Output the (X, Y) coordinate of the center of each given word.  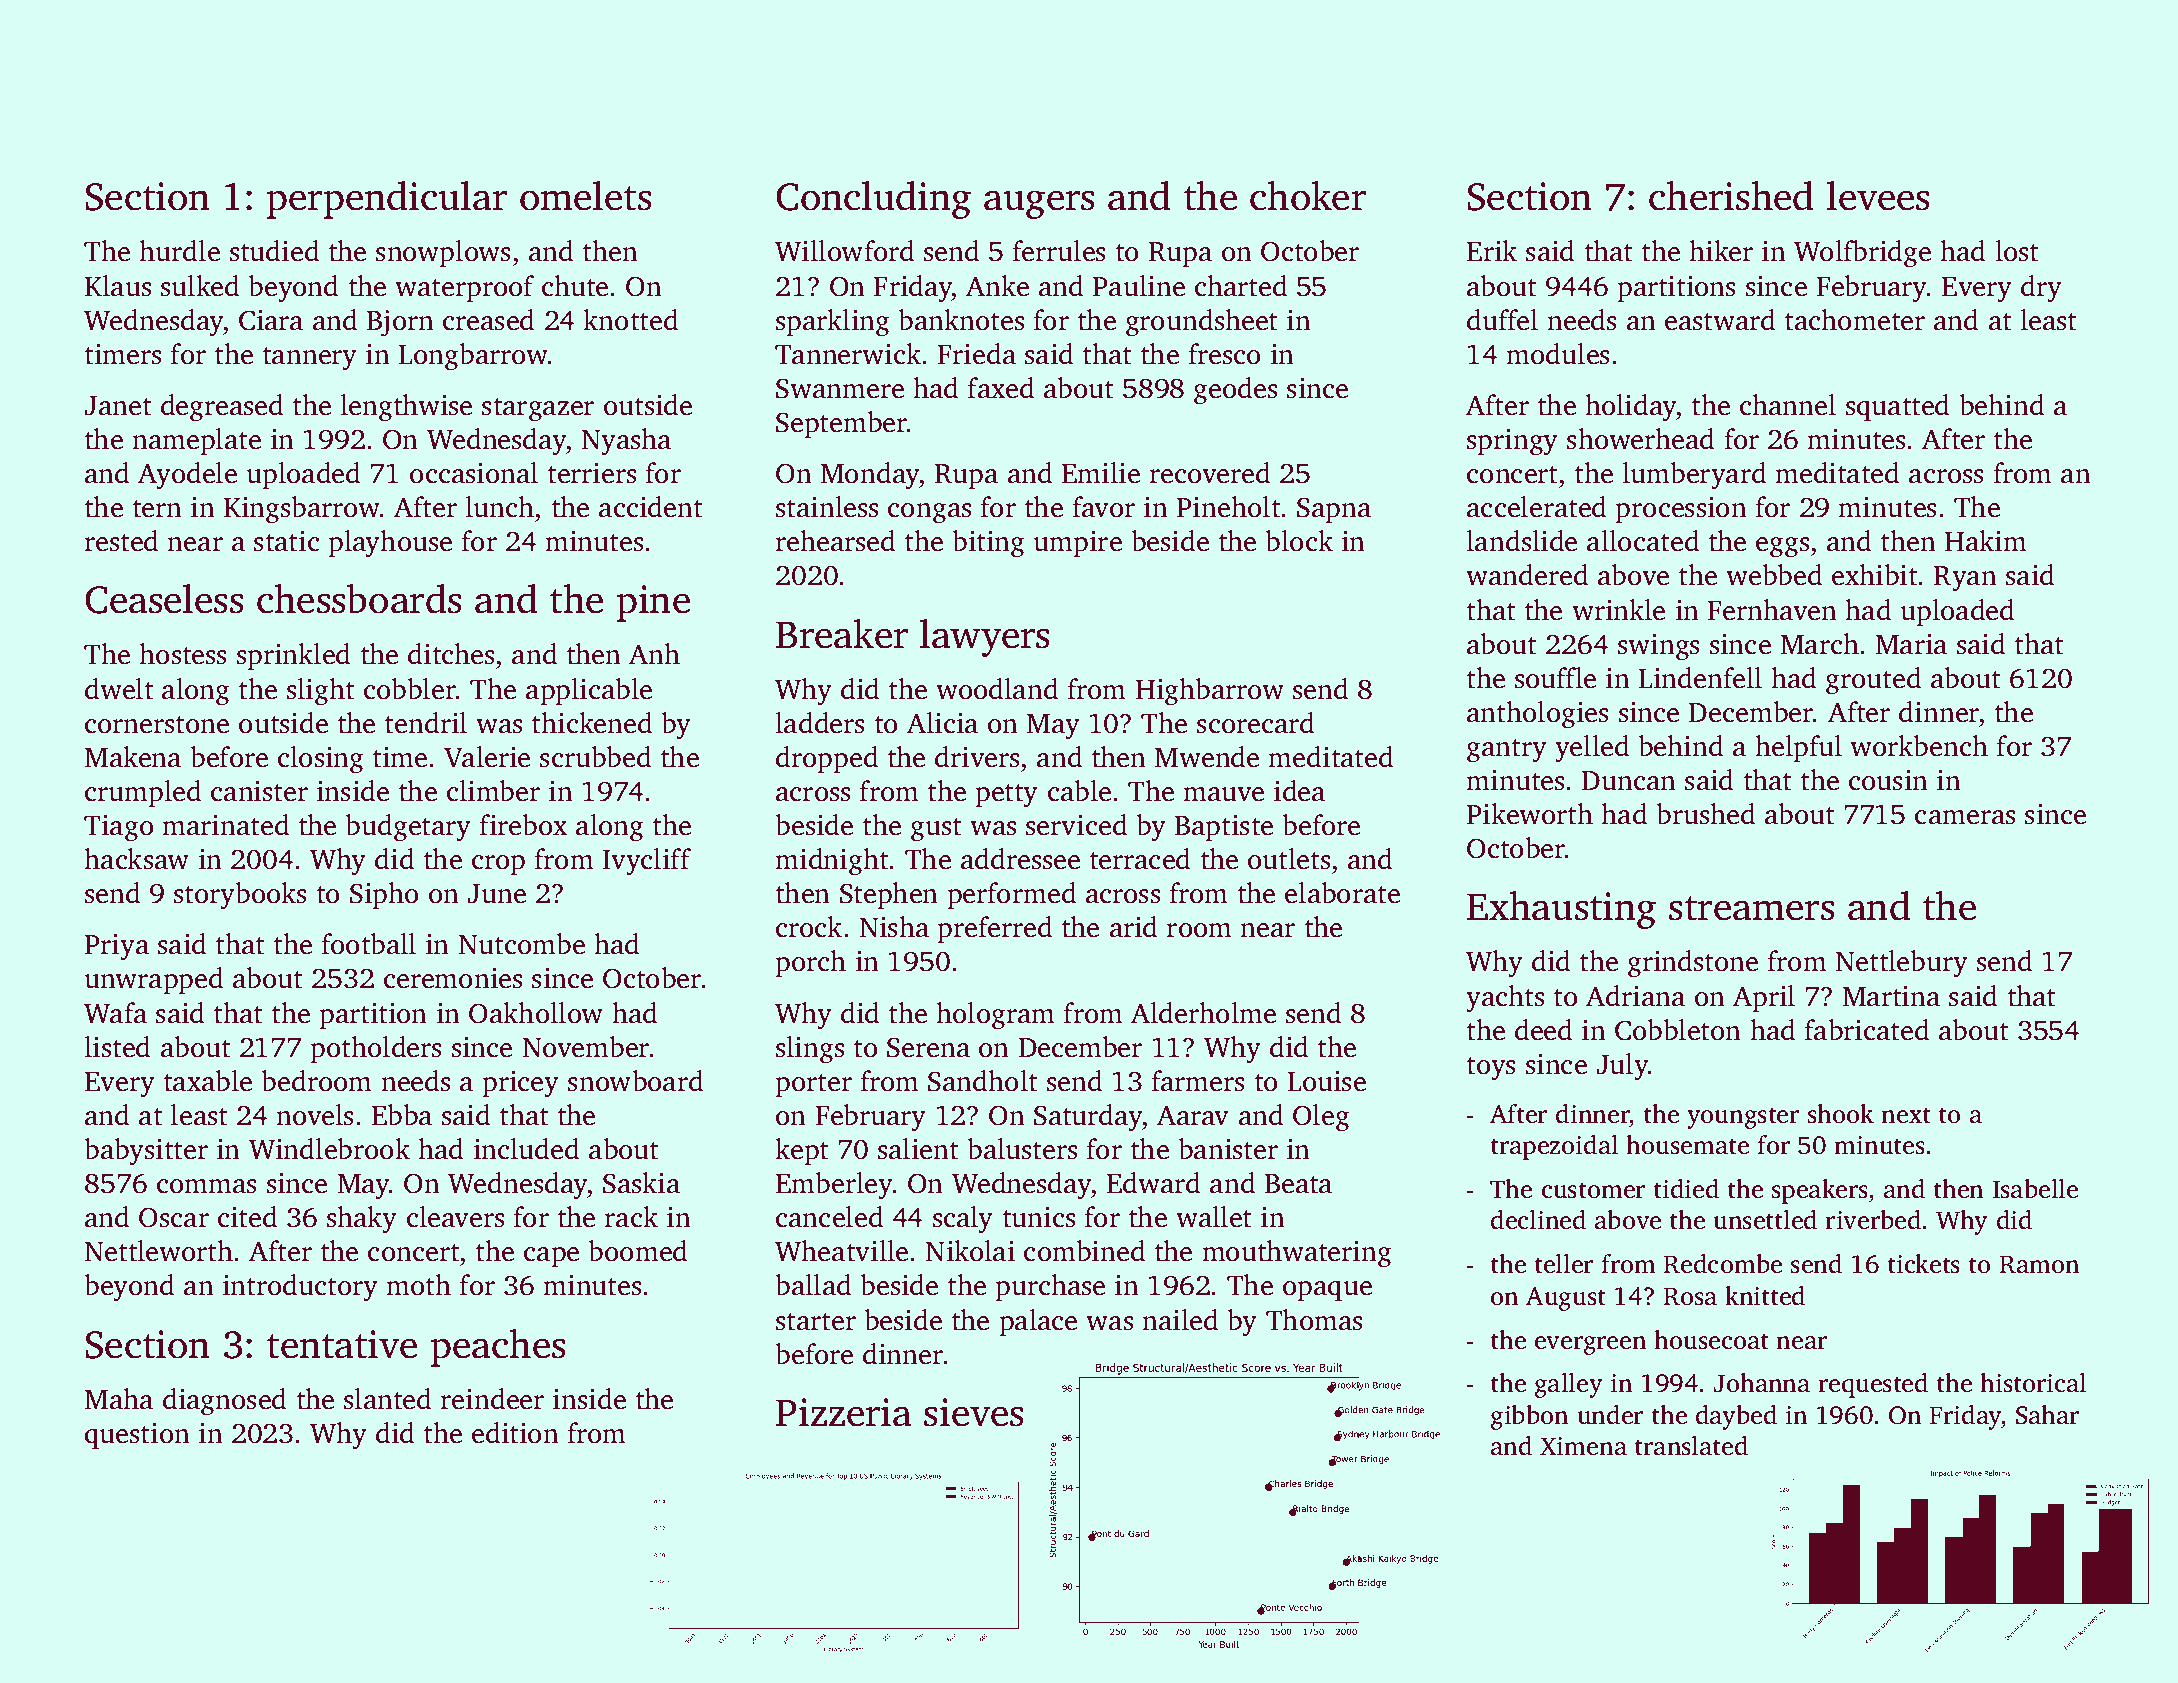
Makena (133, 757)
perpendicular (387, 200)
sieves (973, 1412)
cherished (1731, 196)
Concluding (873, 200)
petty (1006, 796)
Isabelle (2035, 1189)
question (137, 1436)
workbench (1919, 746)
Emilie (1101, 473)
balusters (1022, 1149)
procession (1681, 510)
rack (631, 1217)
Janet (118, 406)
